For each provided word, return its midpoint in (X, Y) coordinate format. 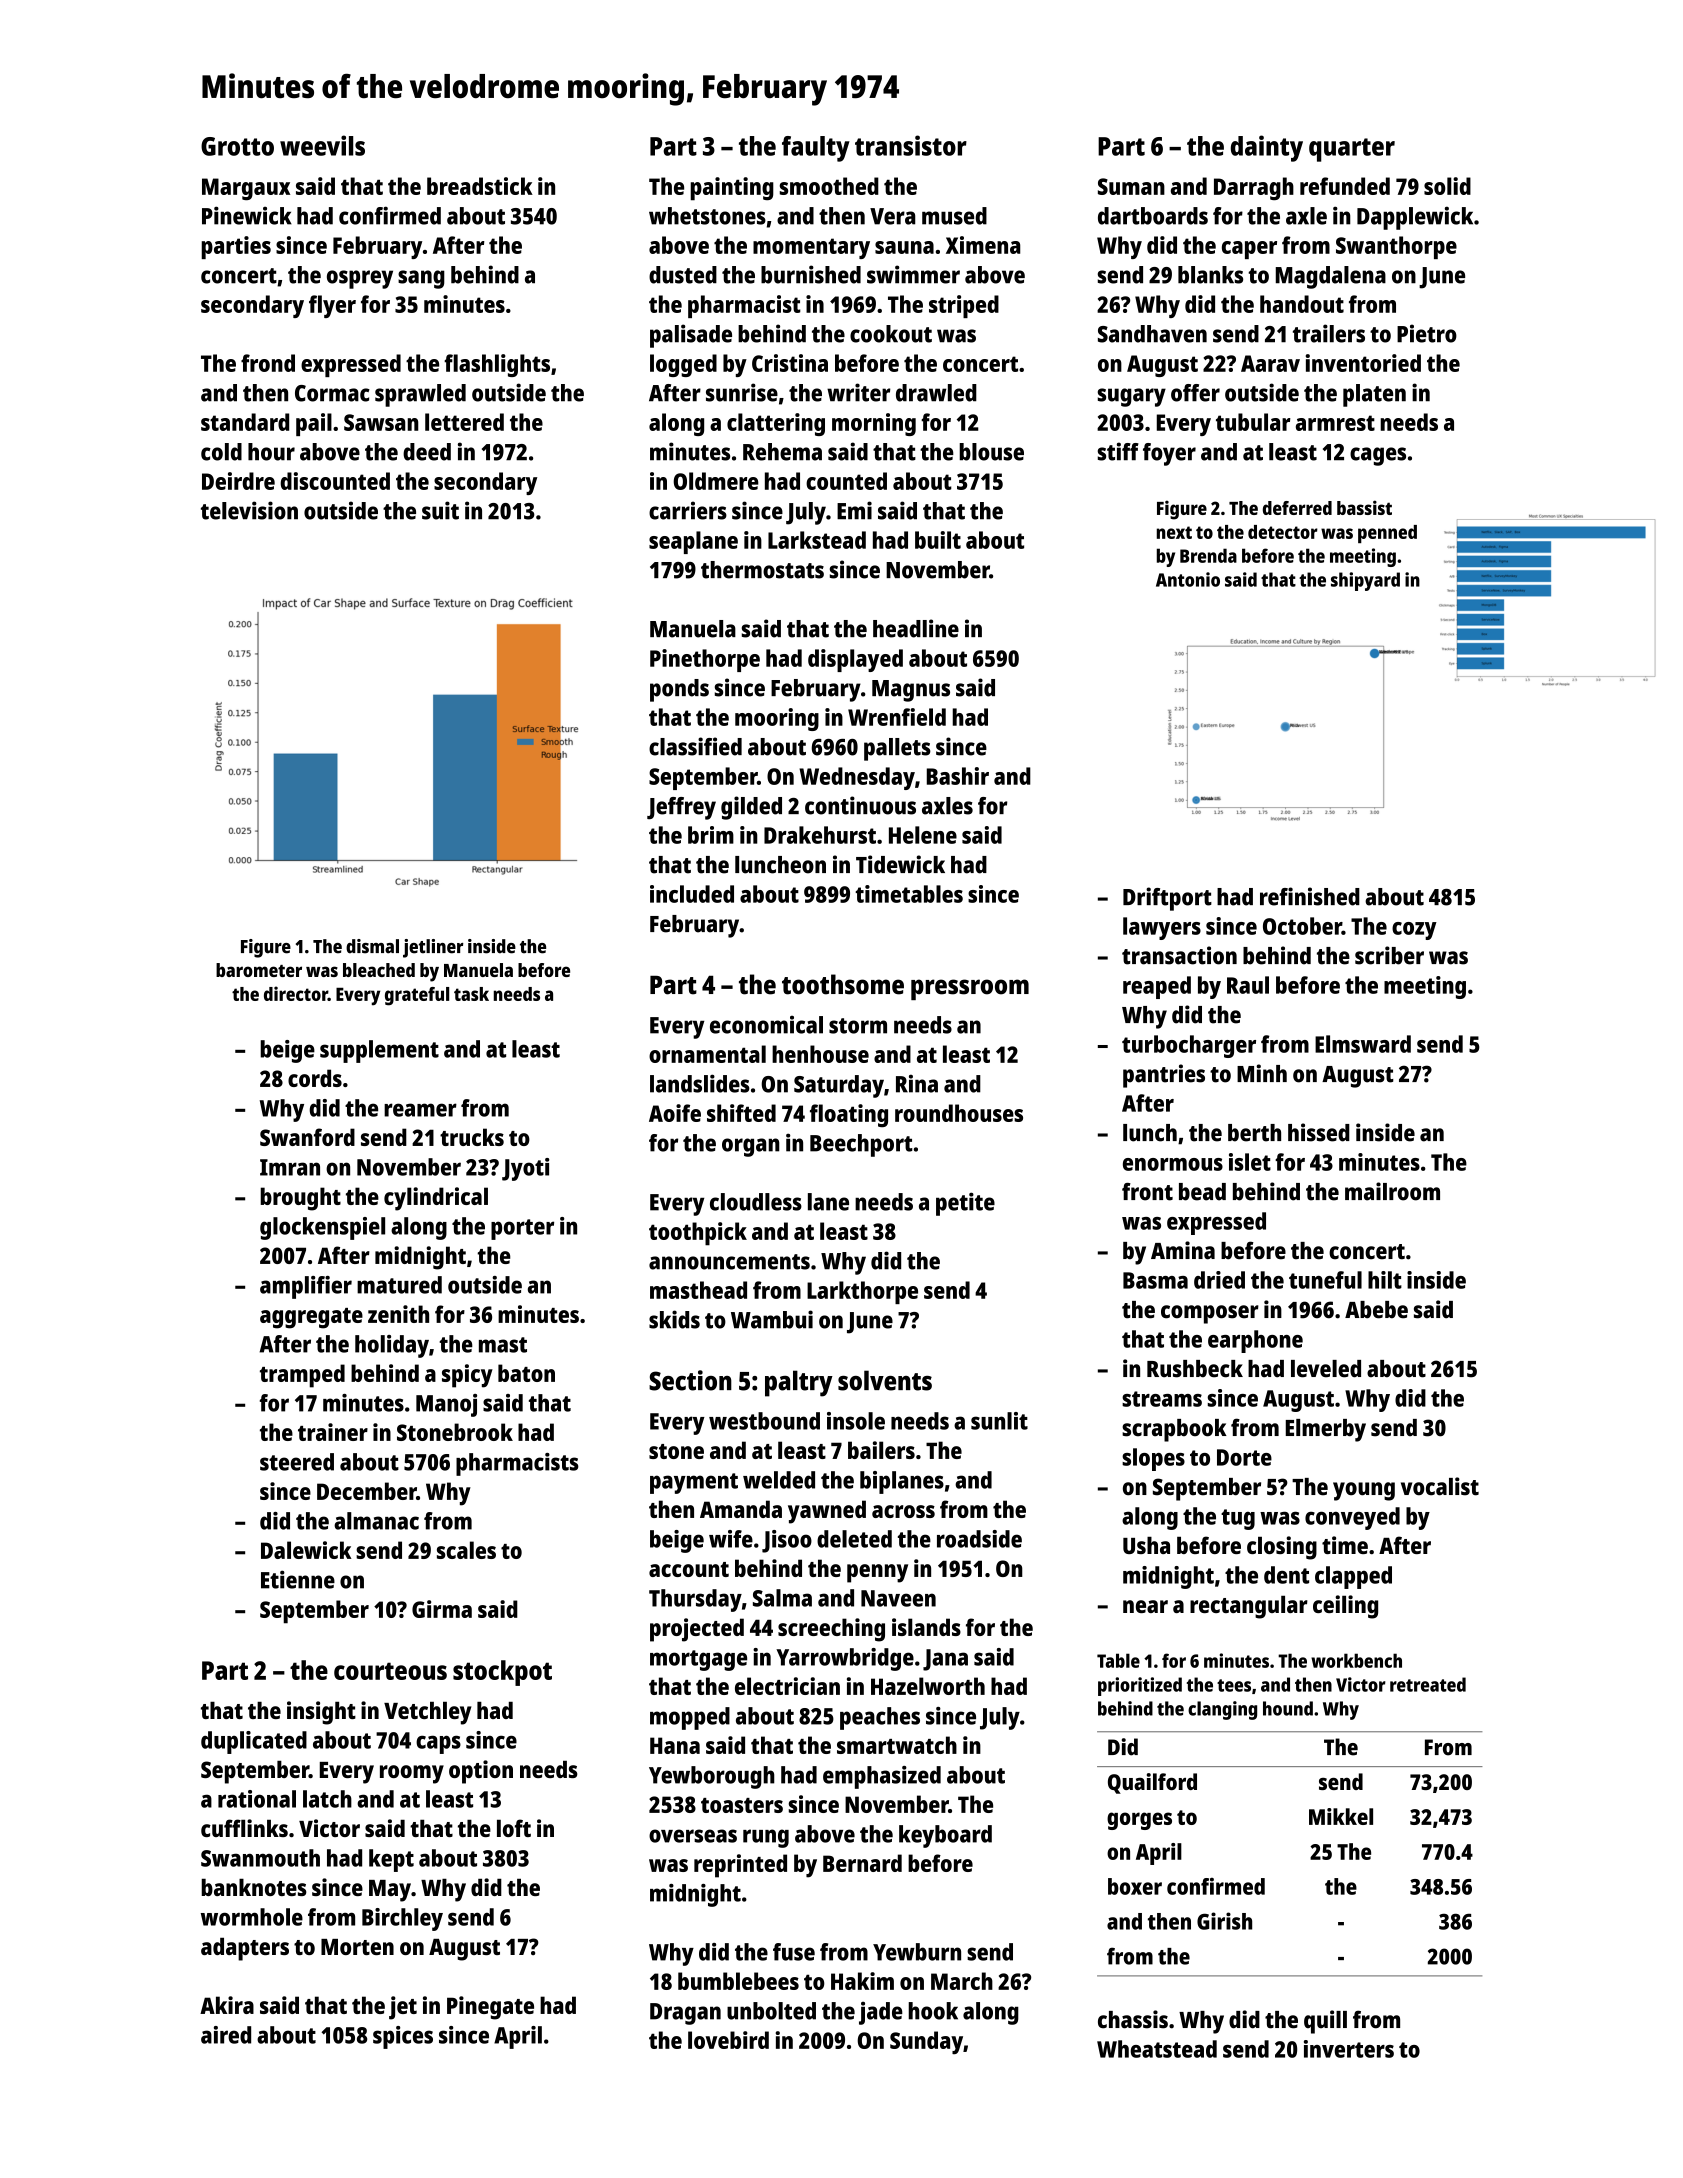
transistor (911, 145)
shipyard (1365, 581)
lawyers (1162, 928)
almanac (376, 1521)
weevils (322, 145)
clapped (1353, 1577)
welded (779, 1480)
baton (526, 1373)
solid (1447, 186)
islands (926, 1627)
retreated (1428, 1684)
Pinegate (490, 2008)
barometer (259, 970)
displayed (855, 660)
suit (440, 510)
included (692, 894)
